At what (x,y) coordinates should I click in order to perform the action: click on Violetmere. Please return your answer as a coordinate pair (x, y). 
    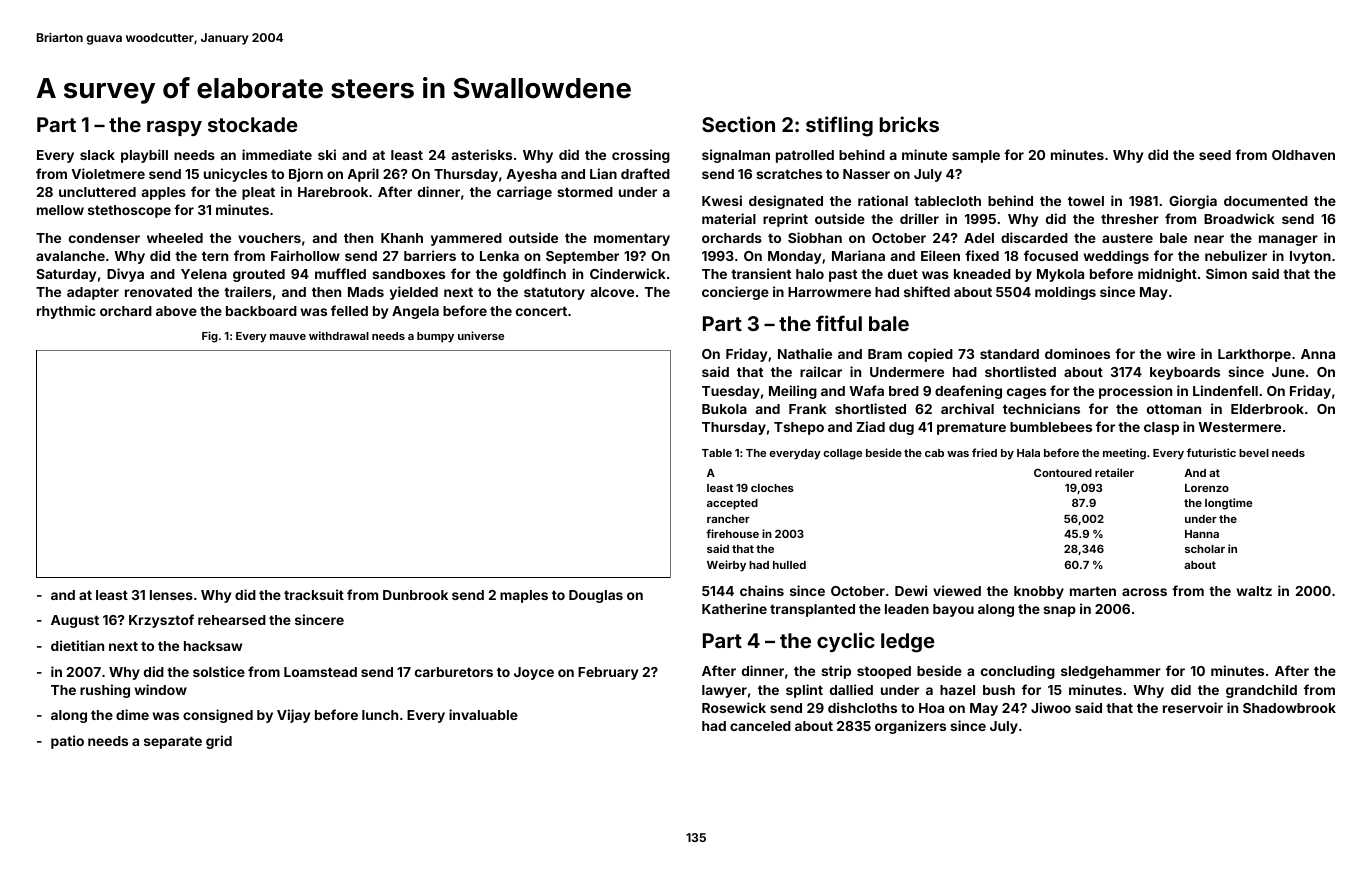
    Looking at the image, I should click on (108, 173).
